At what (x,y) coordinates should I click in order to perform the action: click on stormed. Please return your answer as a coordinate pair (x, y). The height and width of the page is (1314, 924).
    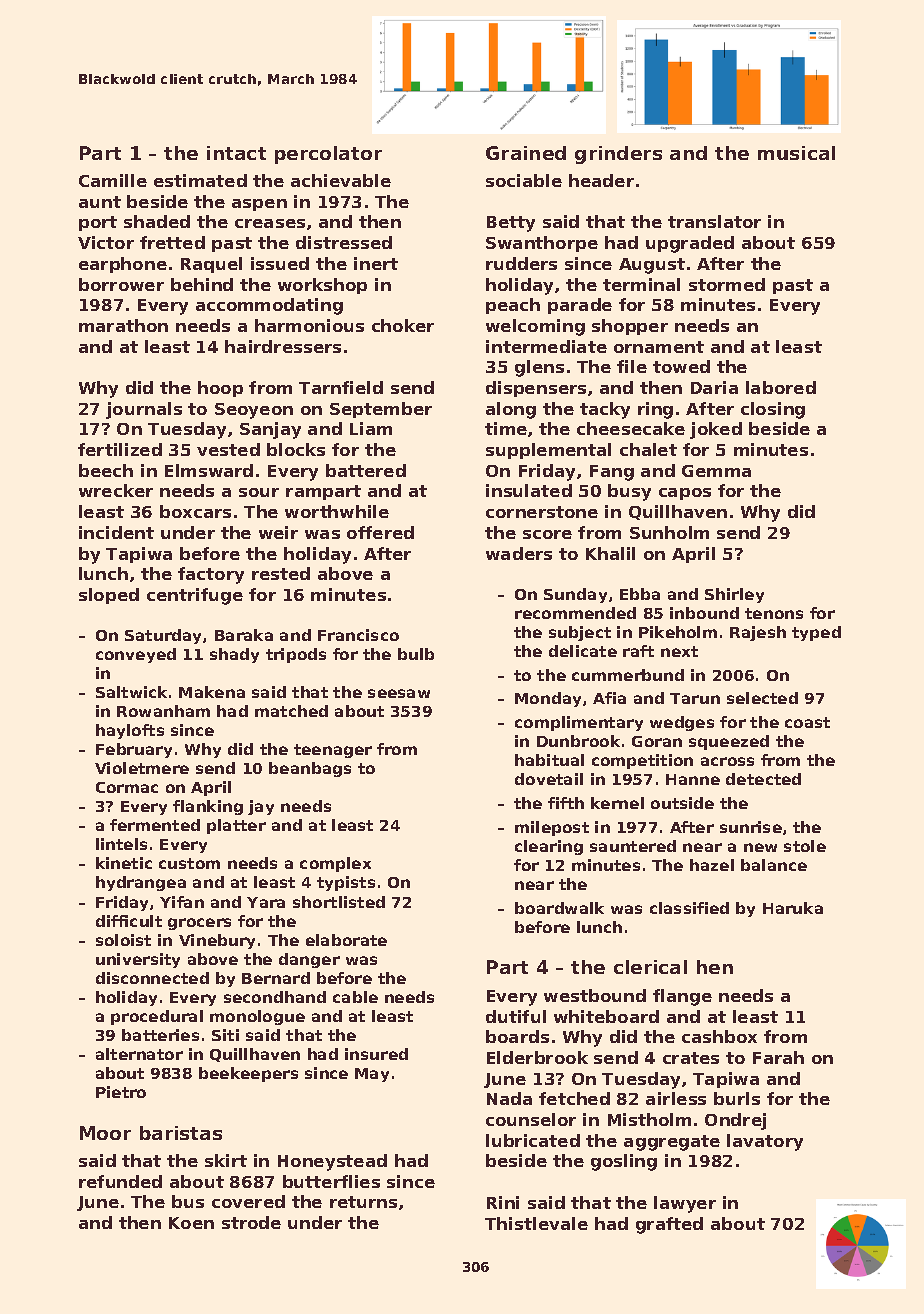
    Looking at the image, I should click on (727, 284).
